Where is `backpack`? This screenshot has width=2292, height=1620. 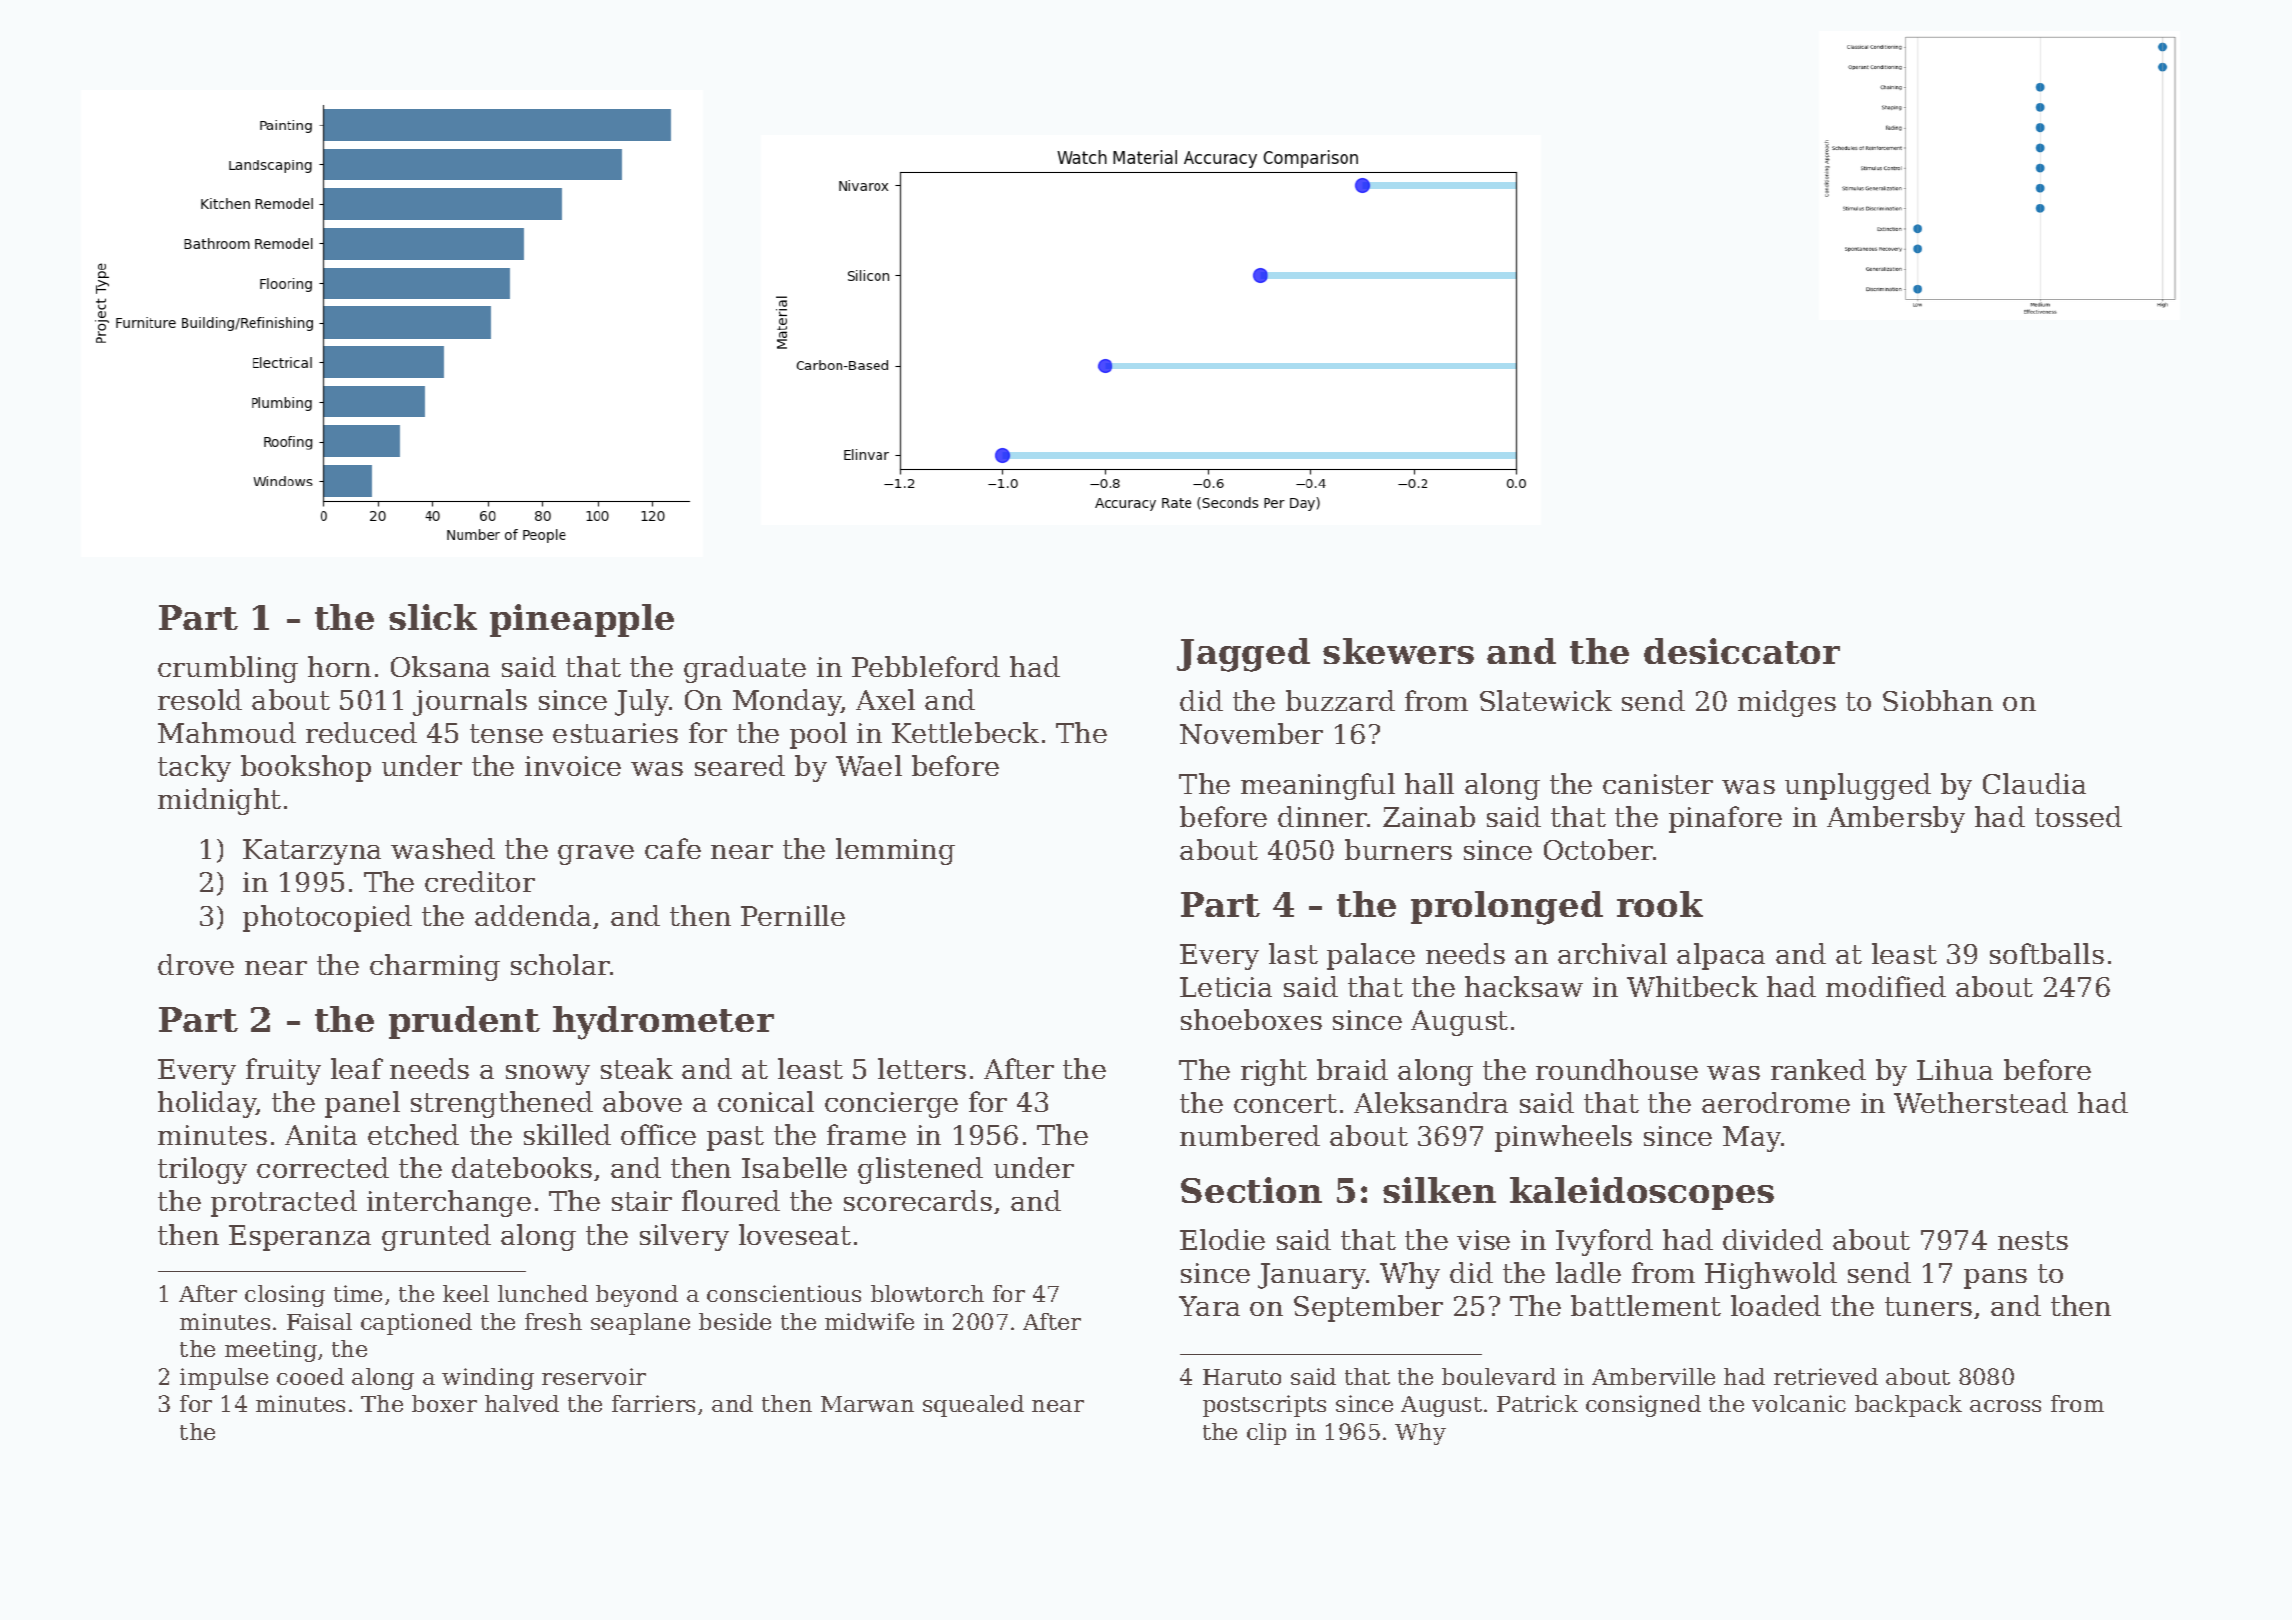
backpack is located at coordinates (1908, 1406).
